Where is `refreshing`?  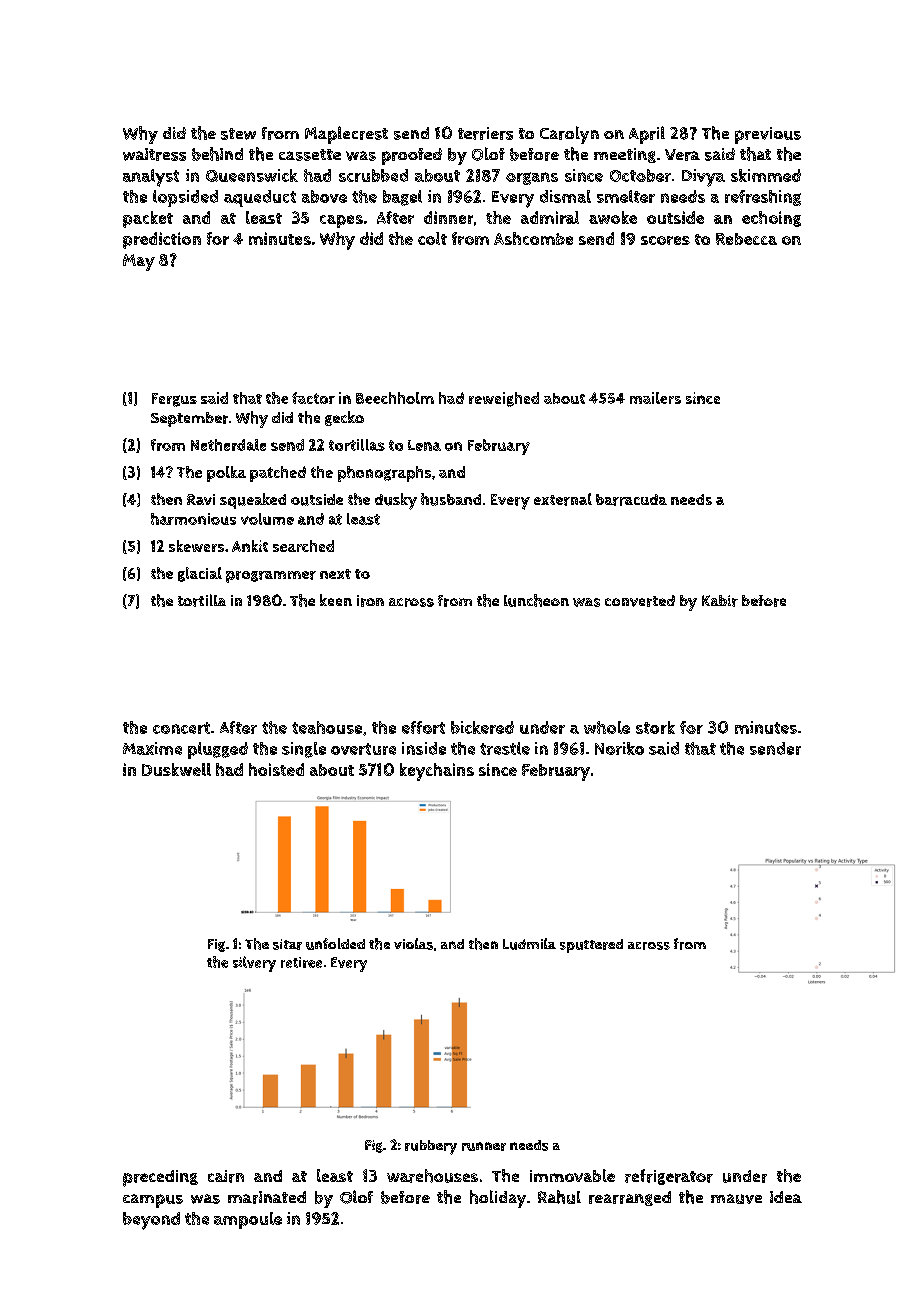
refreshing is located at coordinates (763, 198).
